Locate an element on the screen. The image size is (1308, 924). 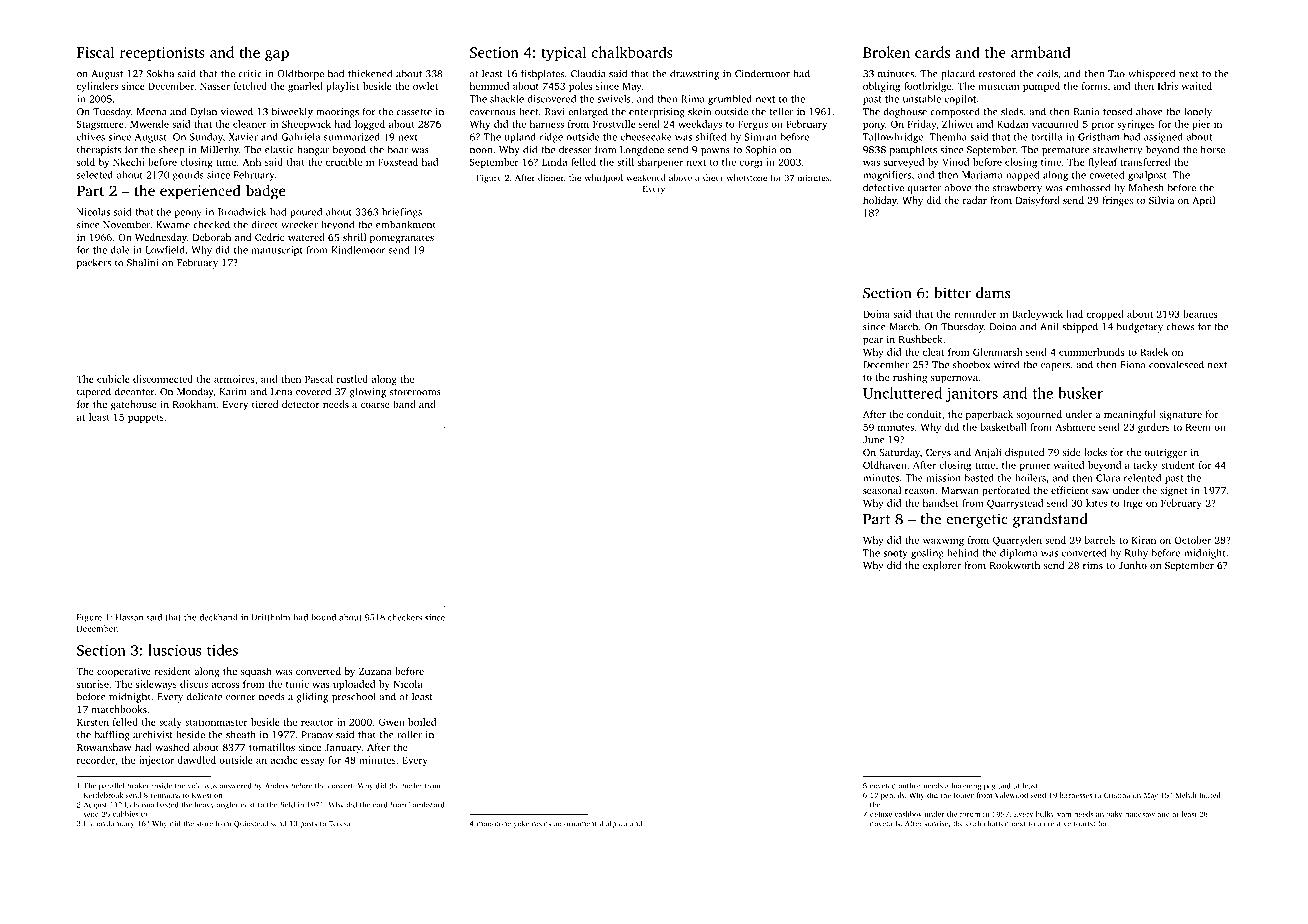
selected is located at coordinates (95, 175).
